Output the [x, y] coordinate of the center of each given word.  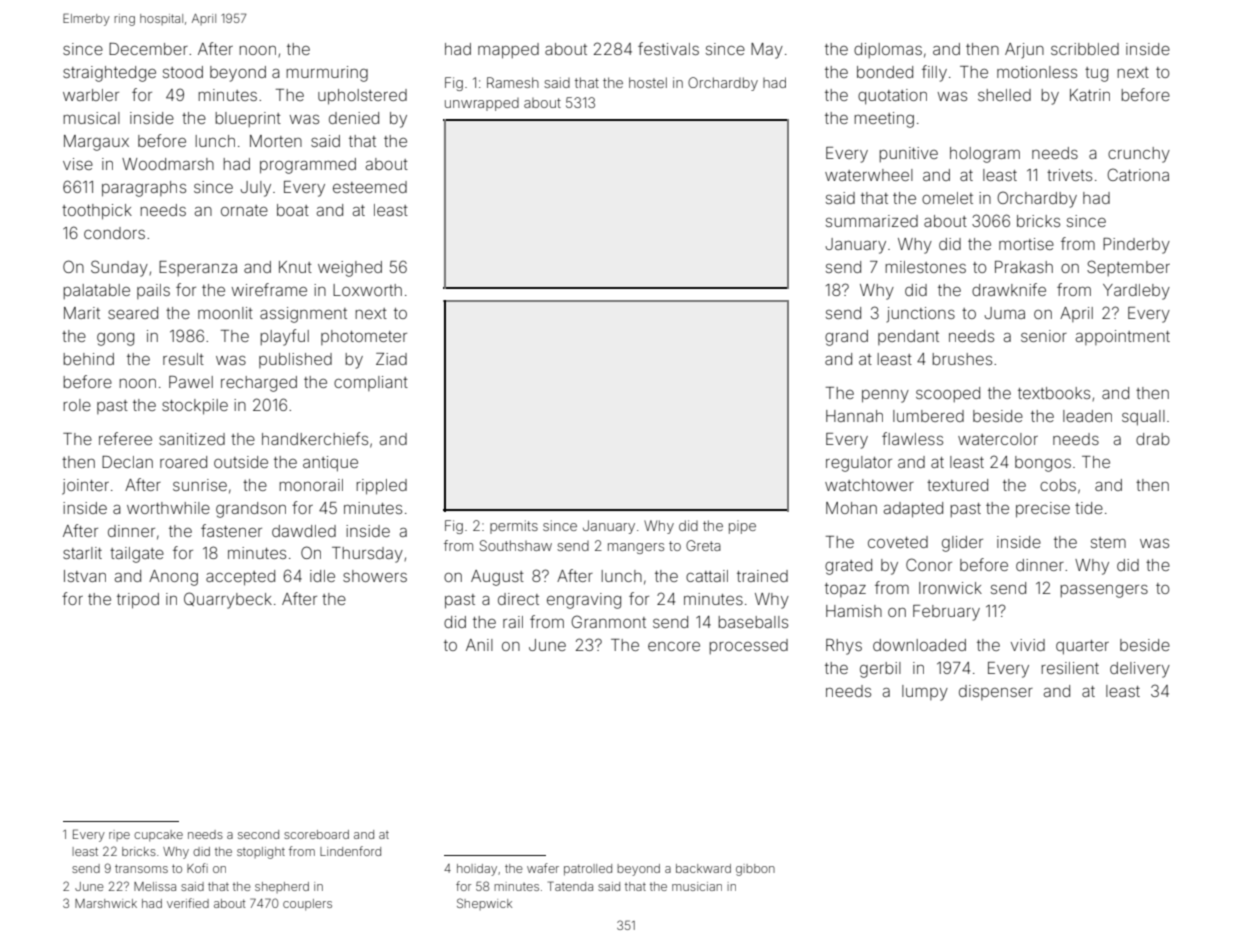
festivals [668, 48]
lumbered [928, 416]
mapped [508, 51]
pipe [742, 527]
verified [188, 903]
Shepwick [484, 904]
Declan [127, 462]
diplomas [888, 50]
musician [697, 886]
